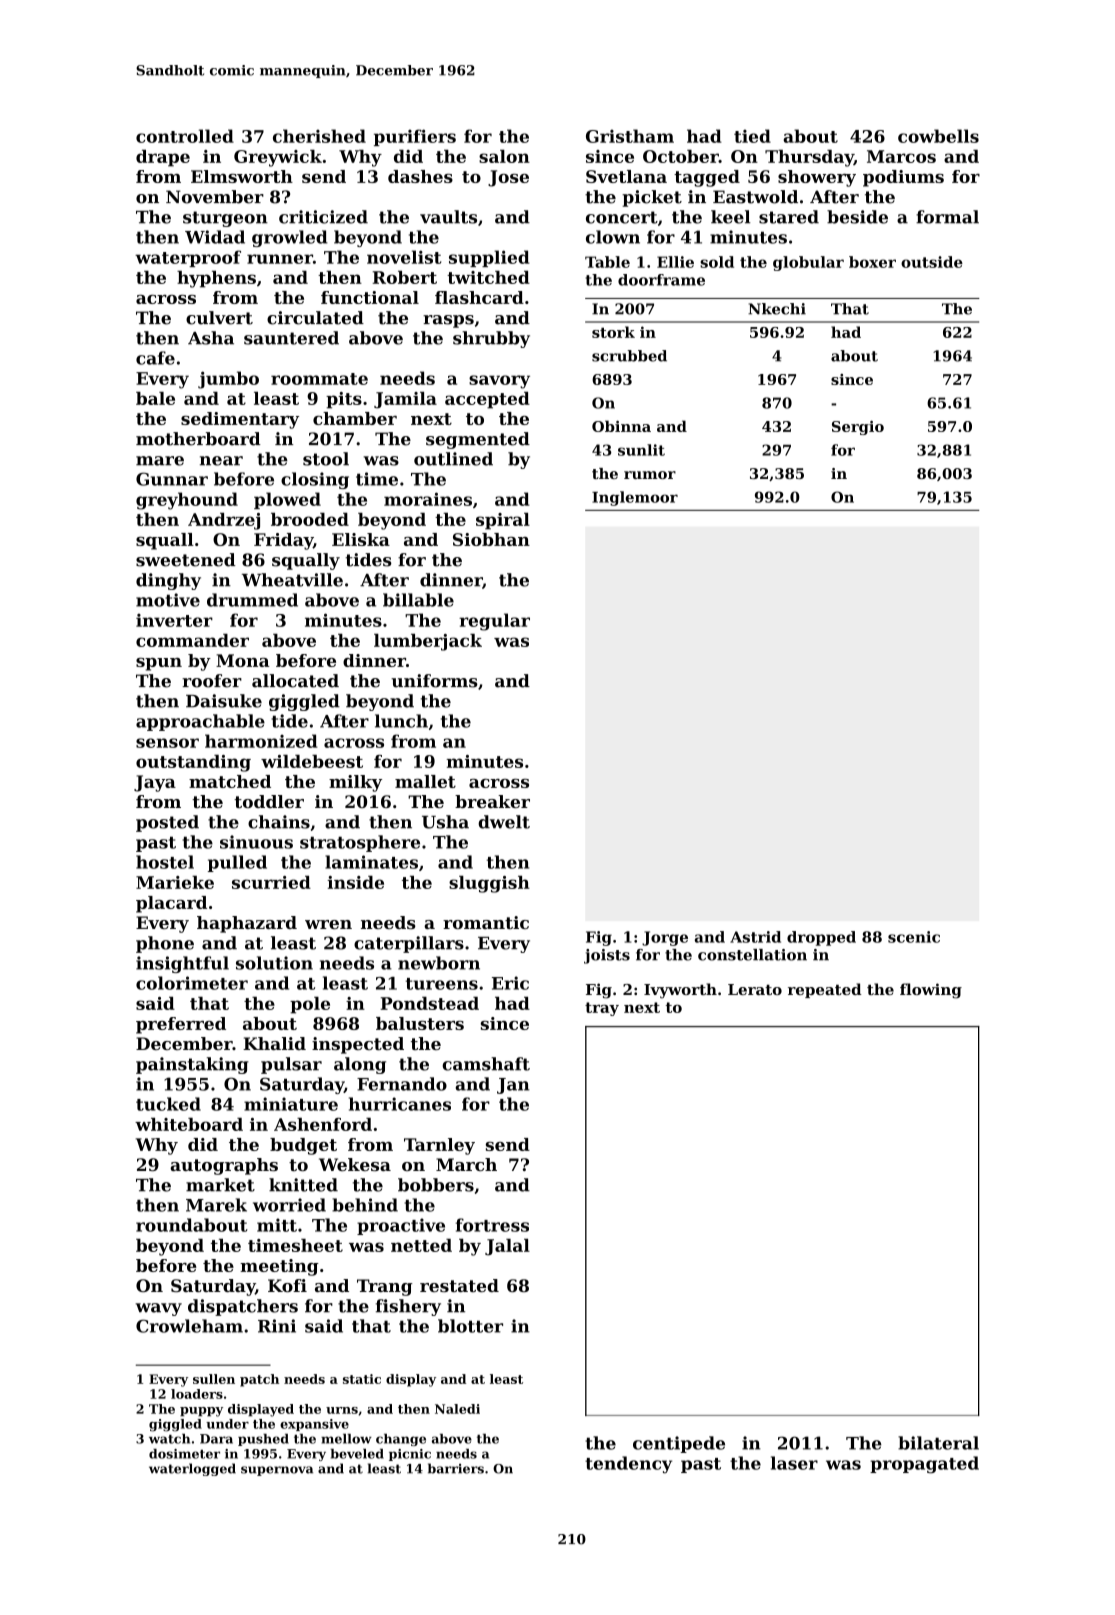 The width and height of the document is (1115, 1615). Describe the element at coordinates (457, 1409) in the document. I see `Naledi` at that location.
